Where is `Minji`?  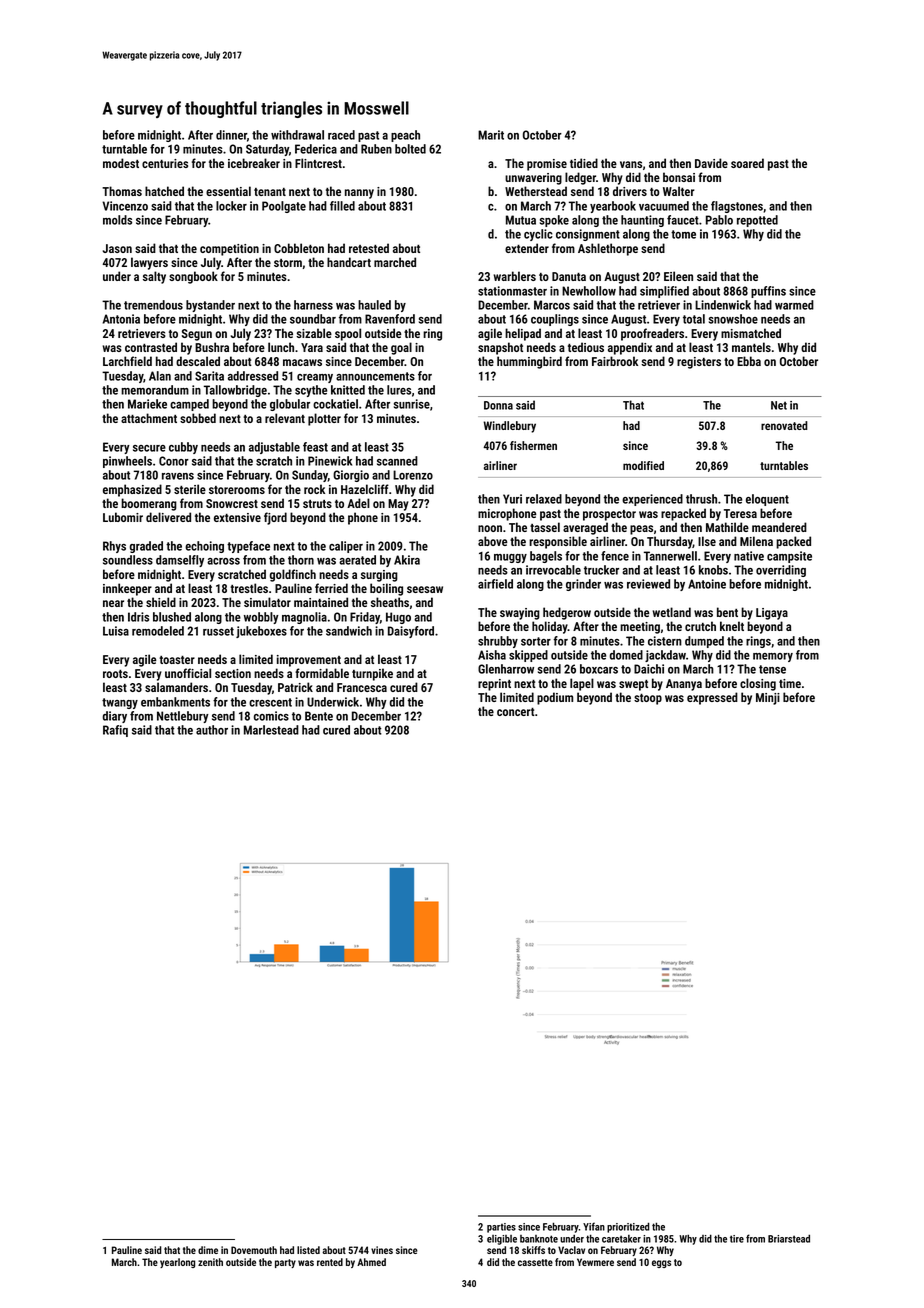 Minji is located at coordinates (768, 699).
